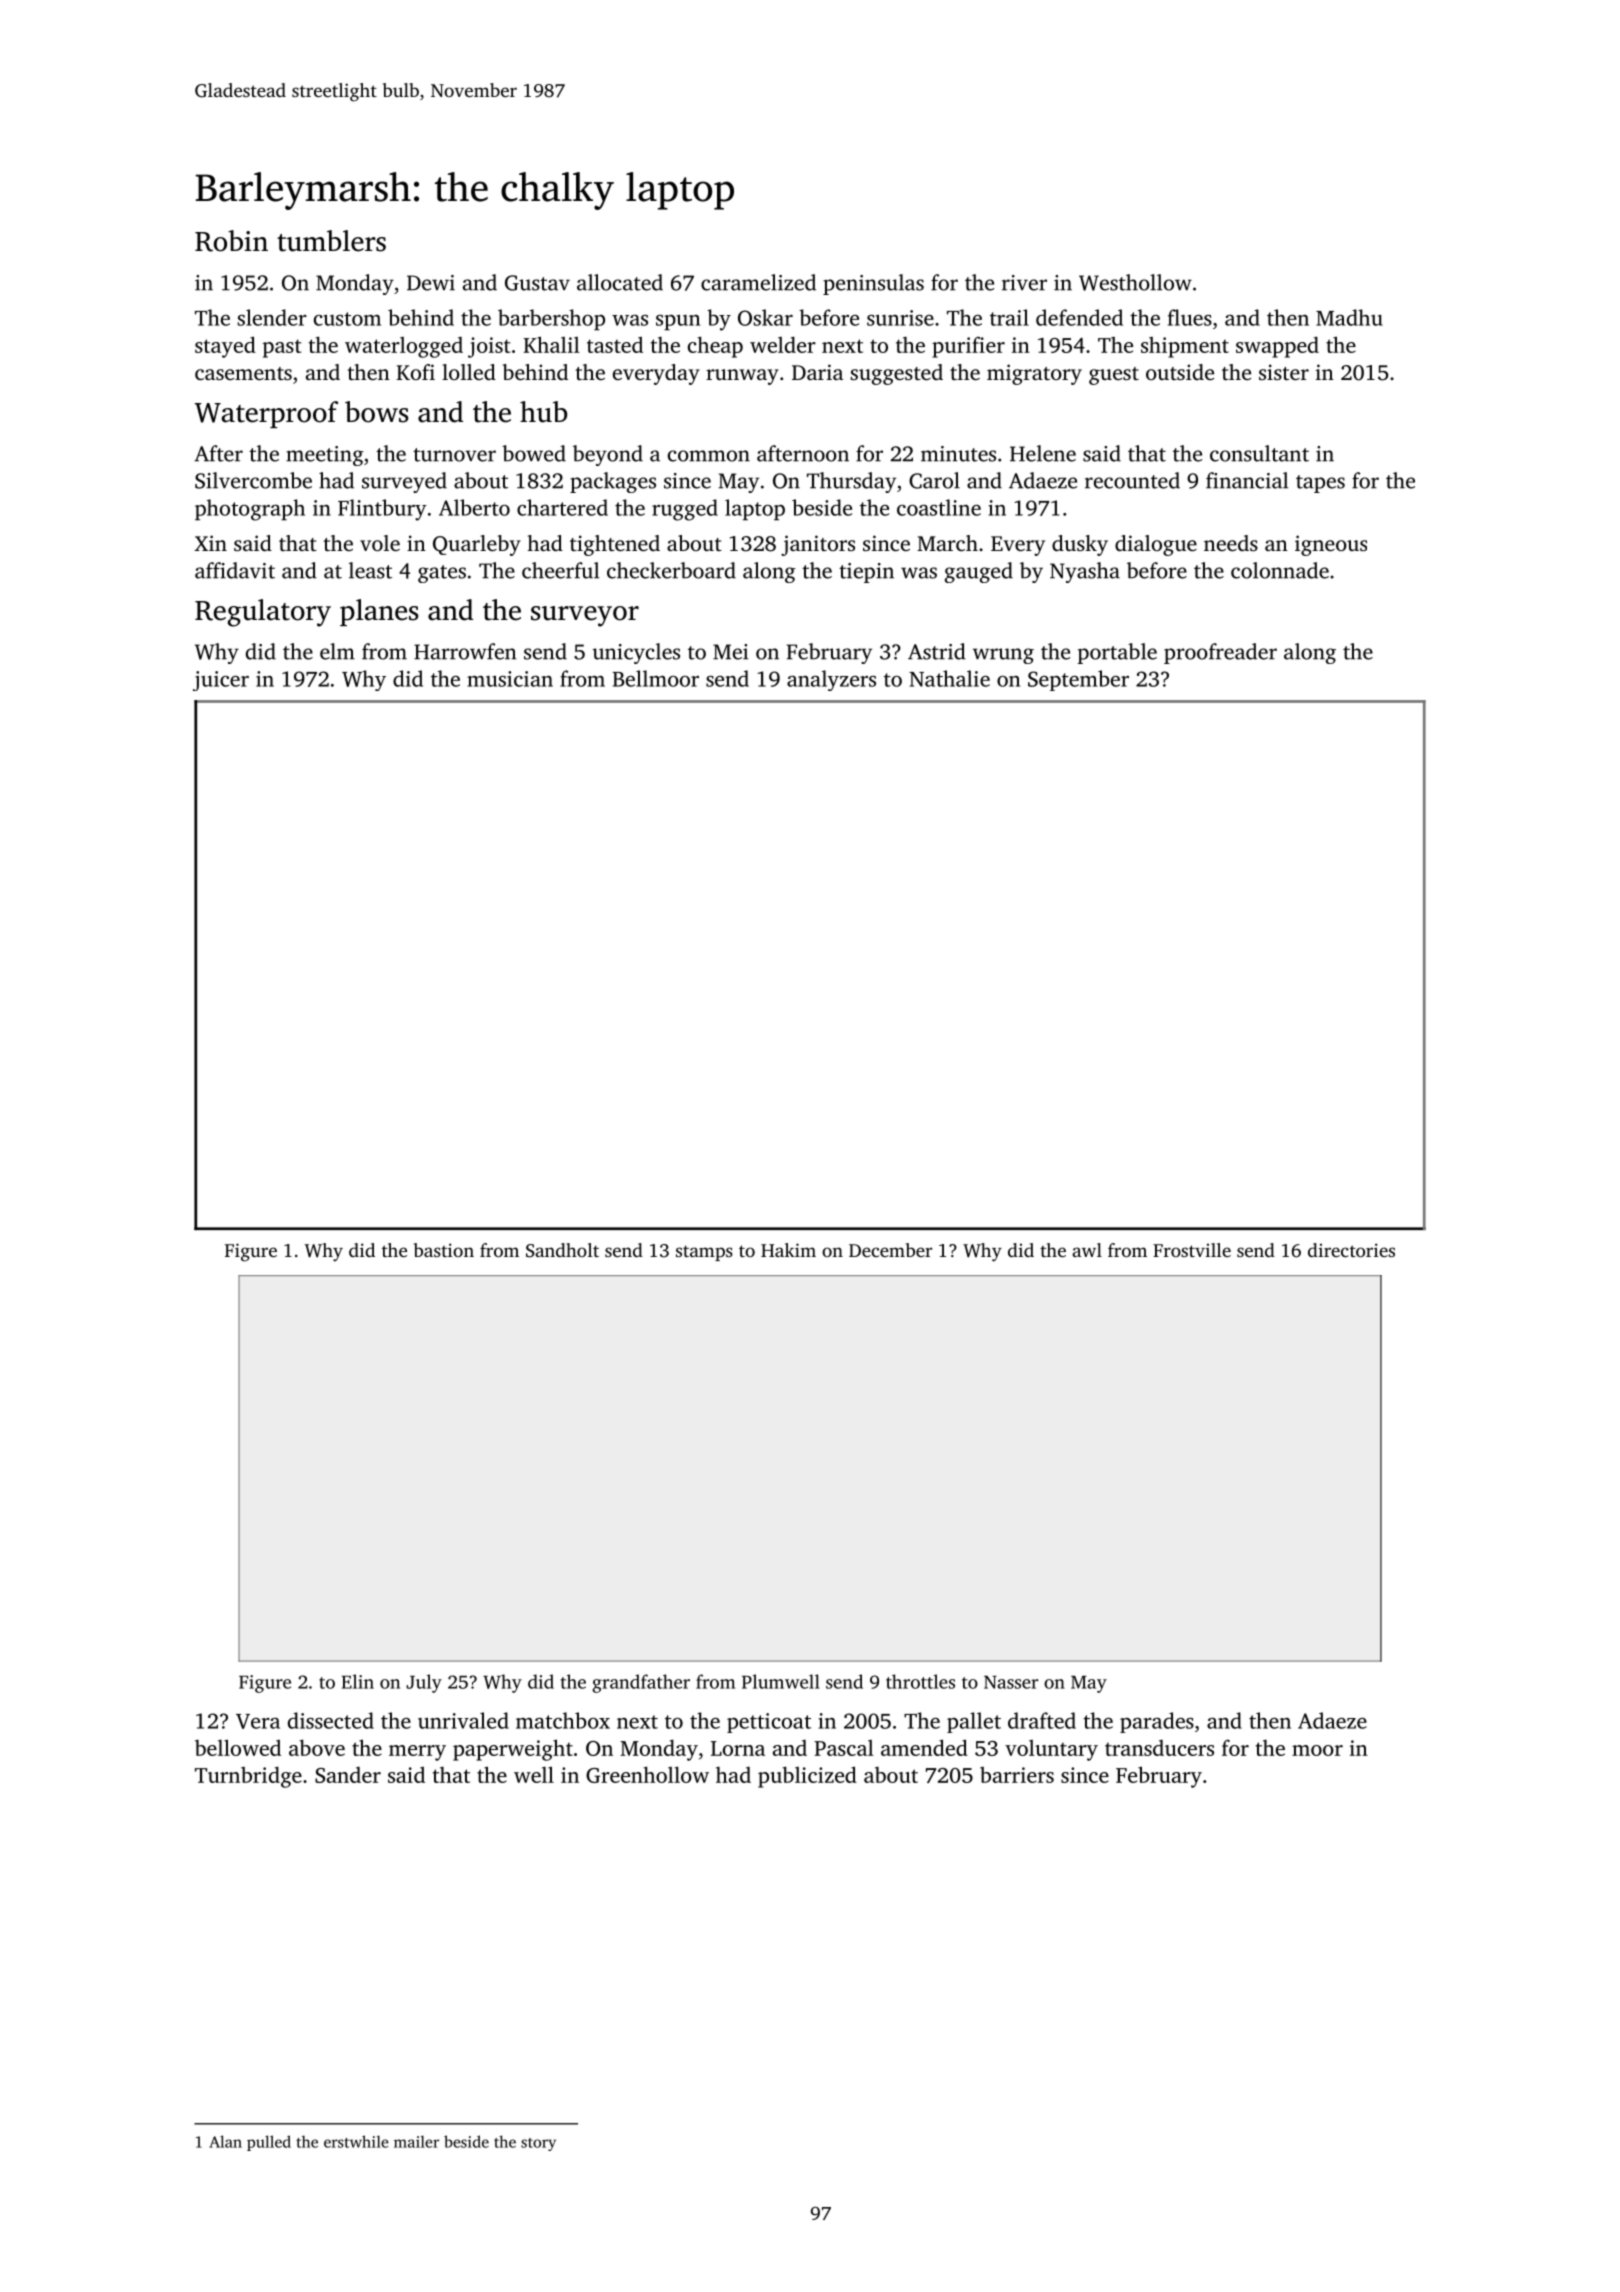  Describe the element at coordinates (949, 678) in the screenshot. I see `Nathalie` at that location.
